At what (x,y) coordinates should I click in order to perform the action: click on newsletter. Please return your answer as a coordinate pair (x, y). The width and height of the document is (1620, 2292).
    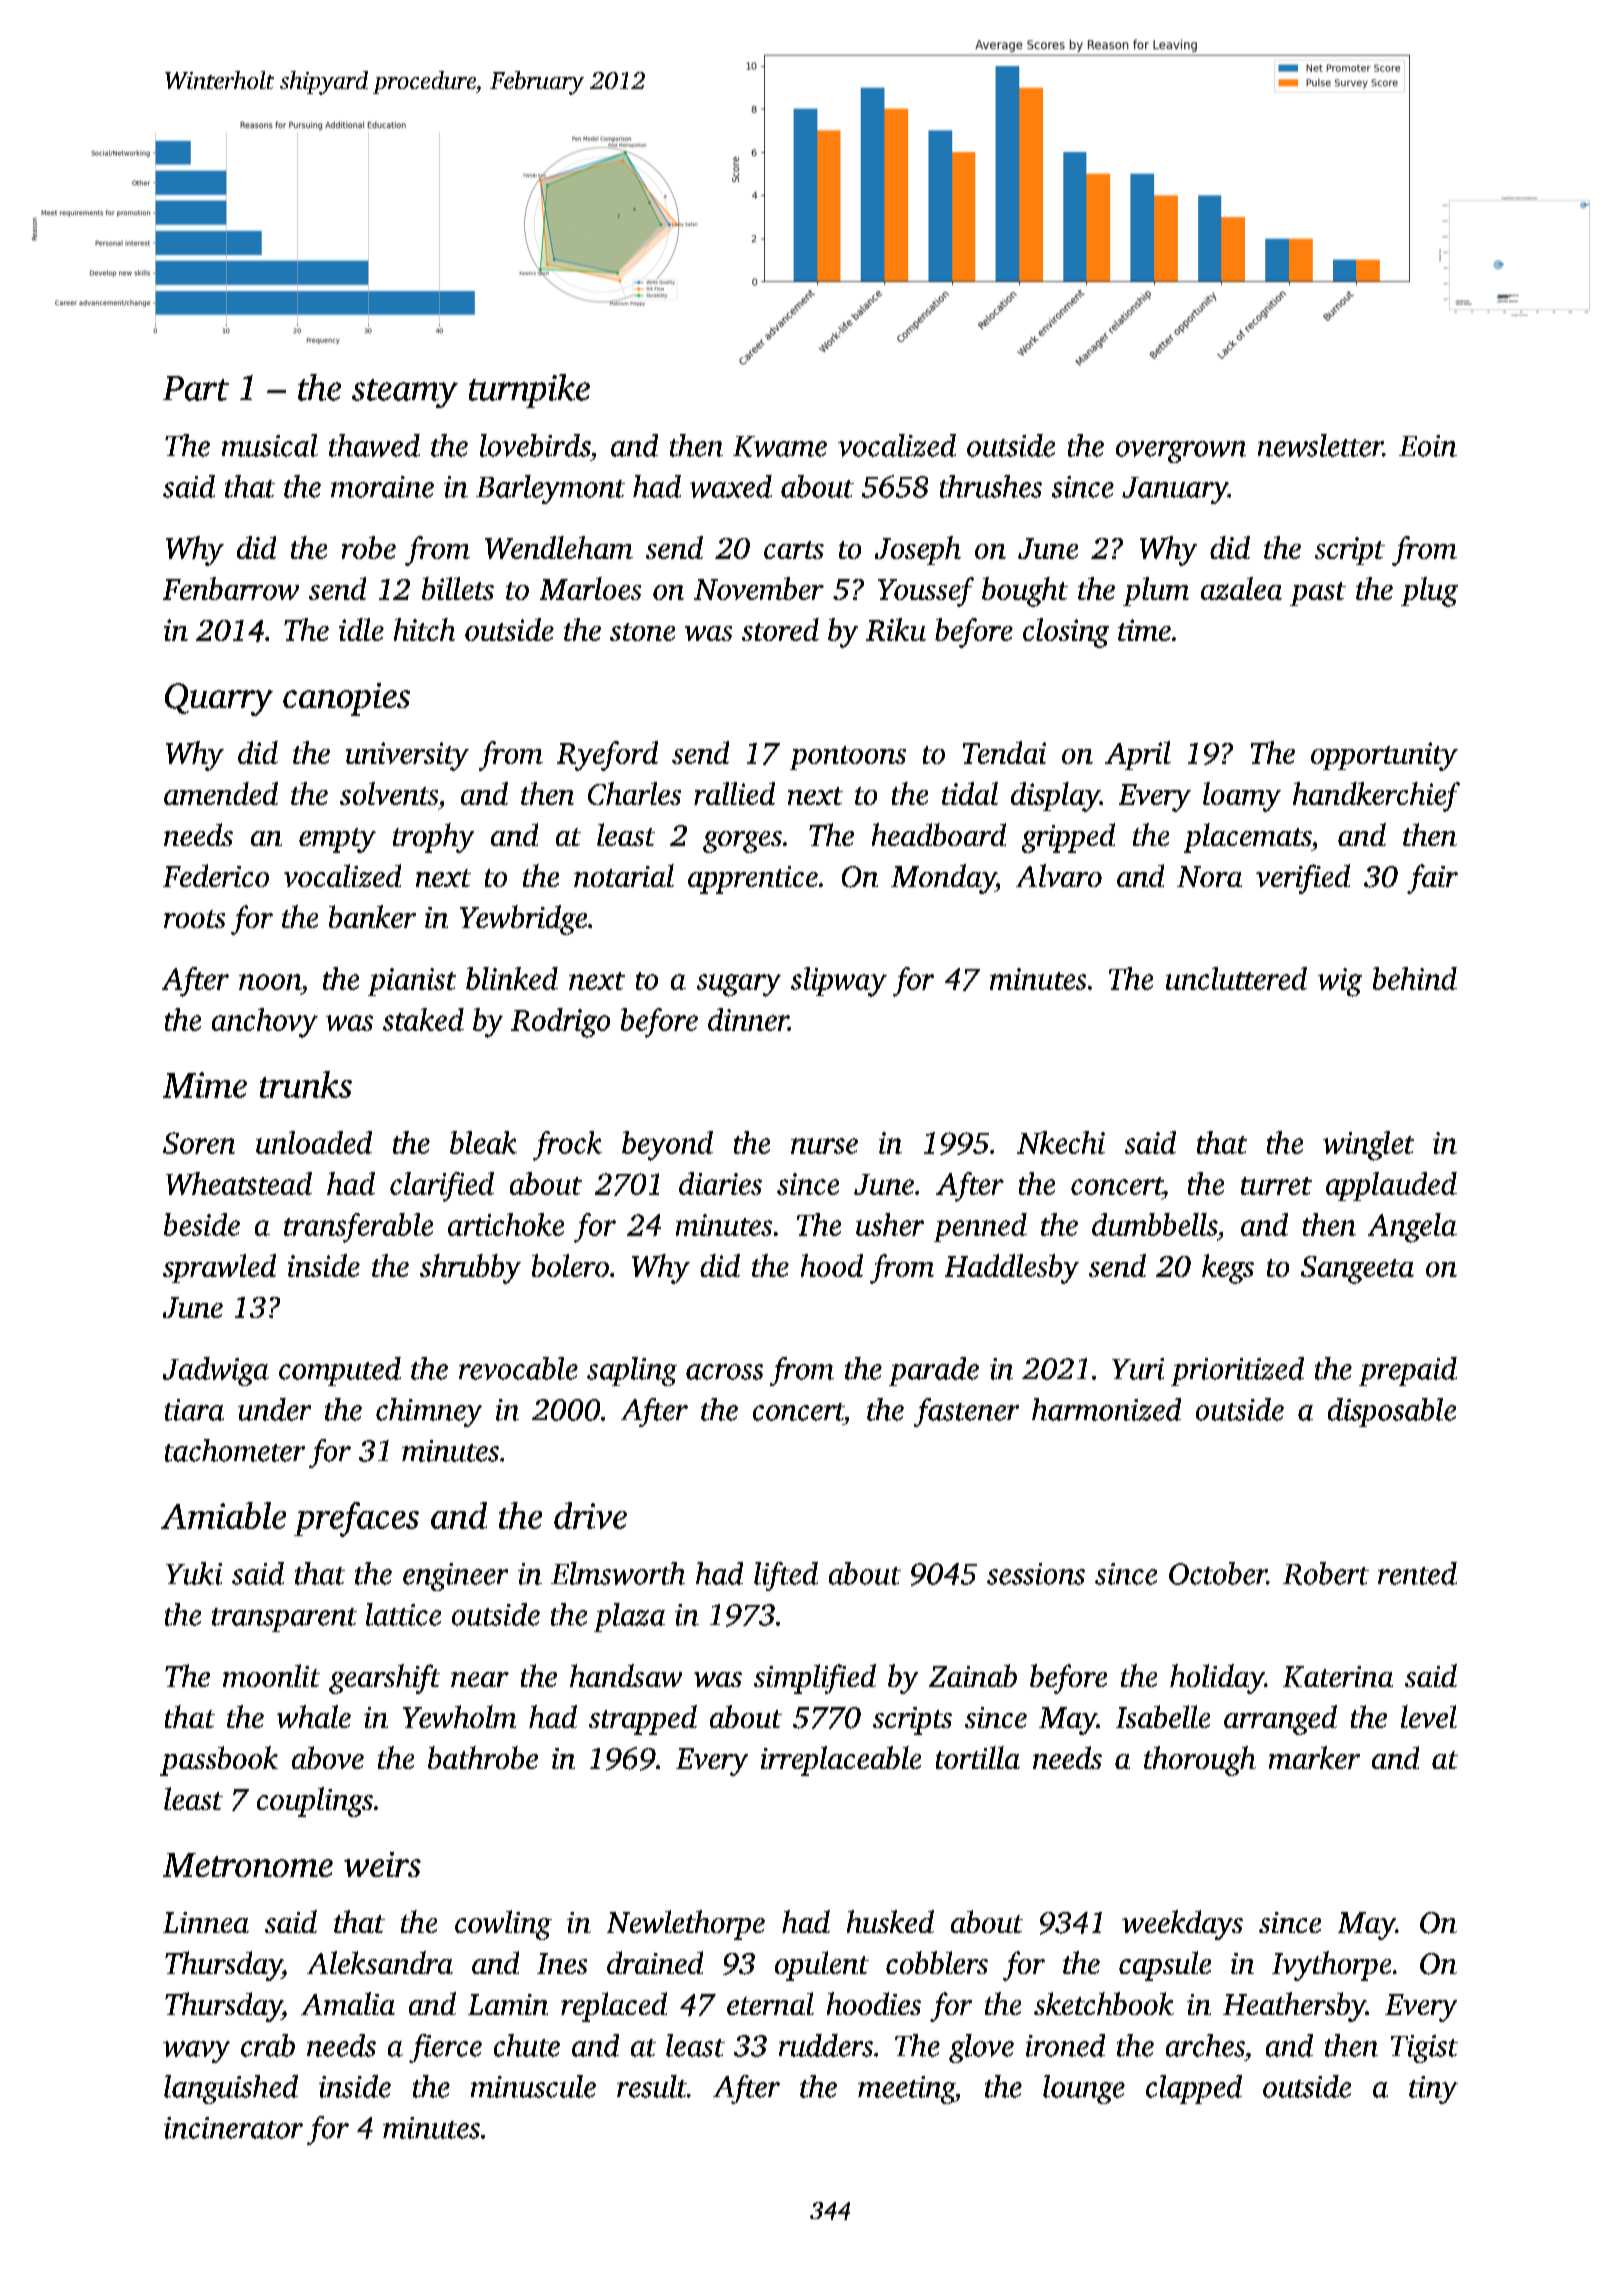
    Looking at the image, I should click on (1320, 445).
